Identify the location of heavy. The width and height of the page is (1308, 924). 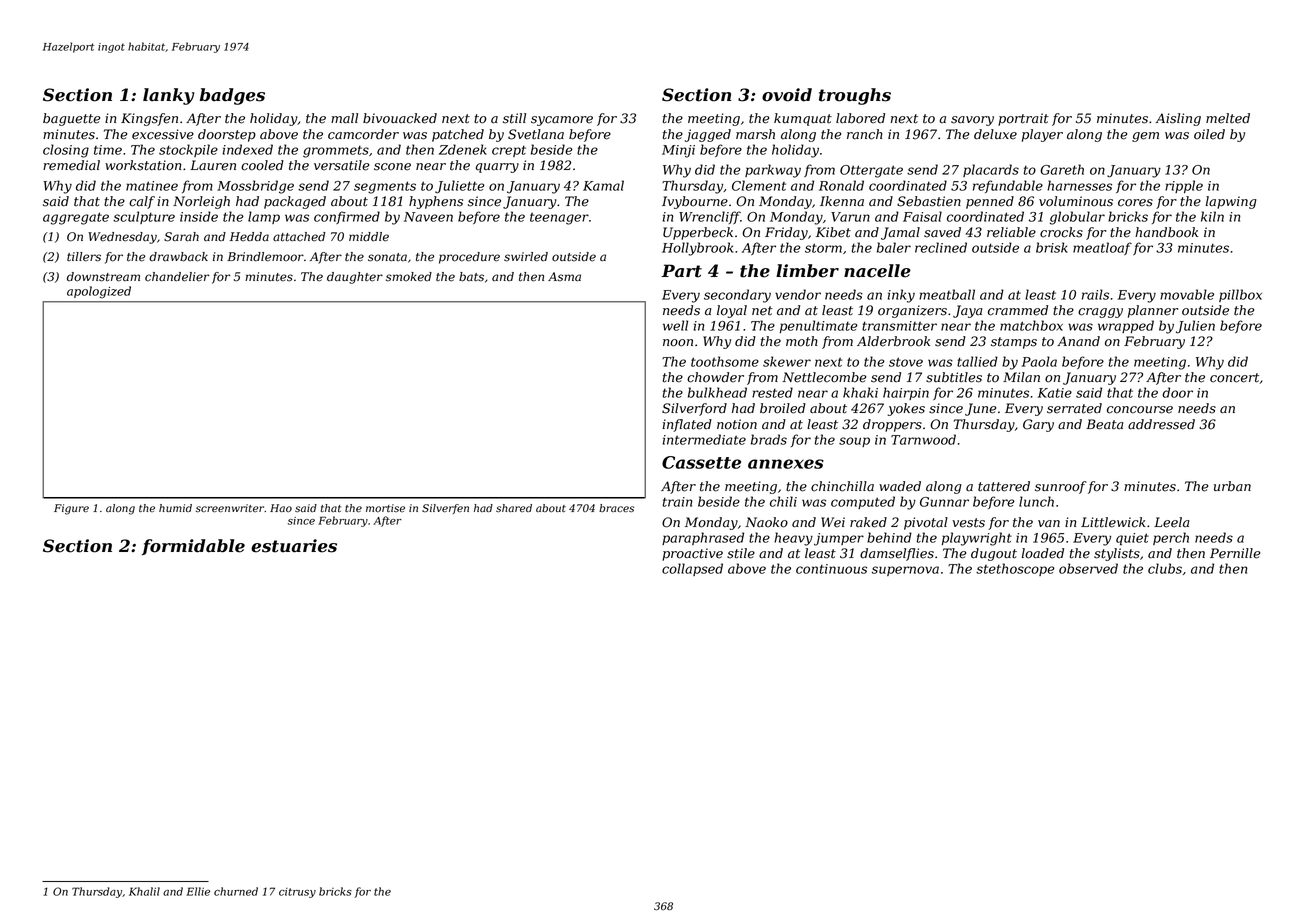
(793, 539).
